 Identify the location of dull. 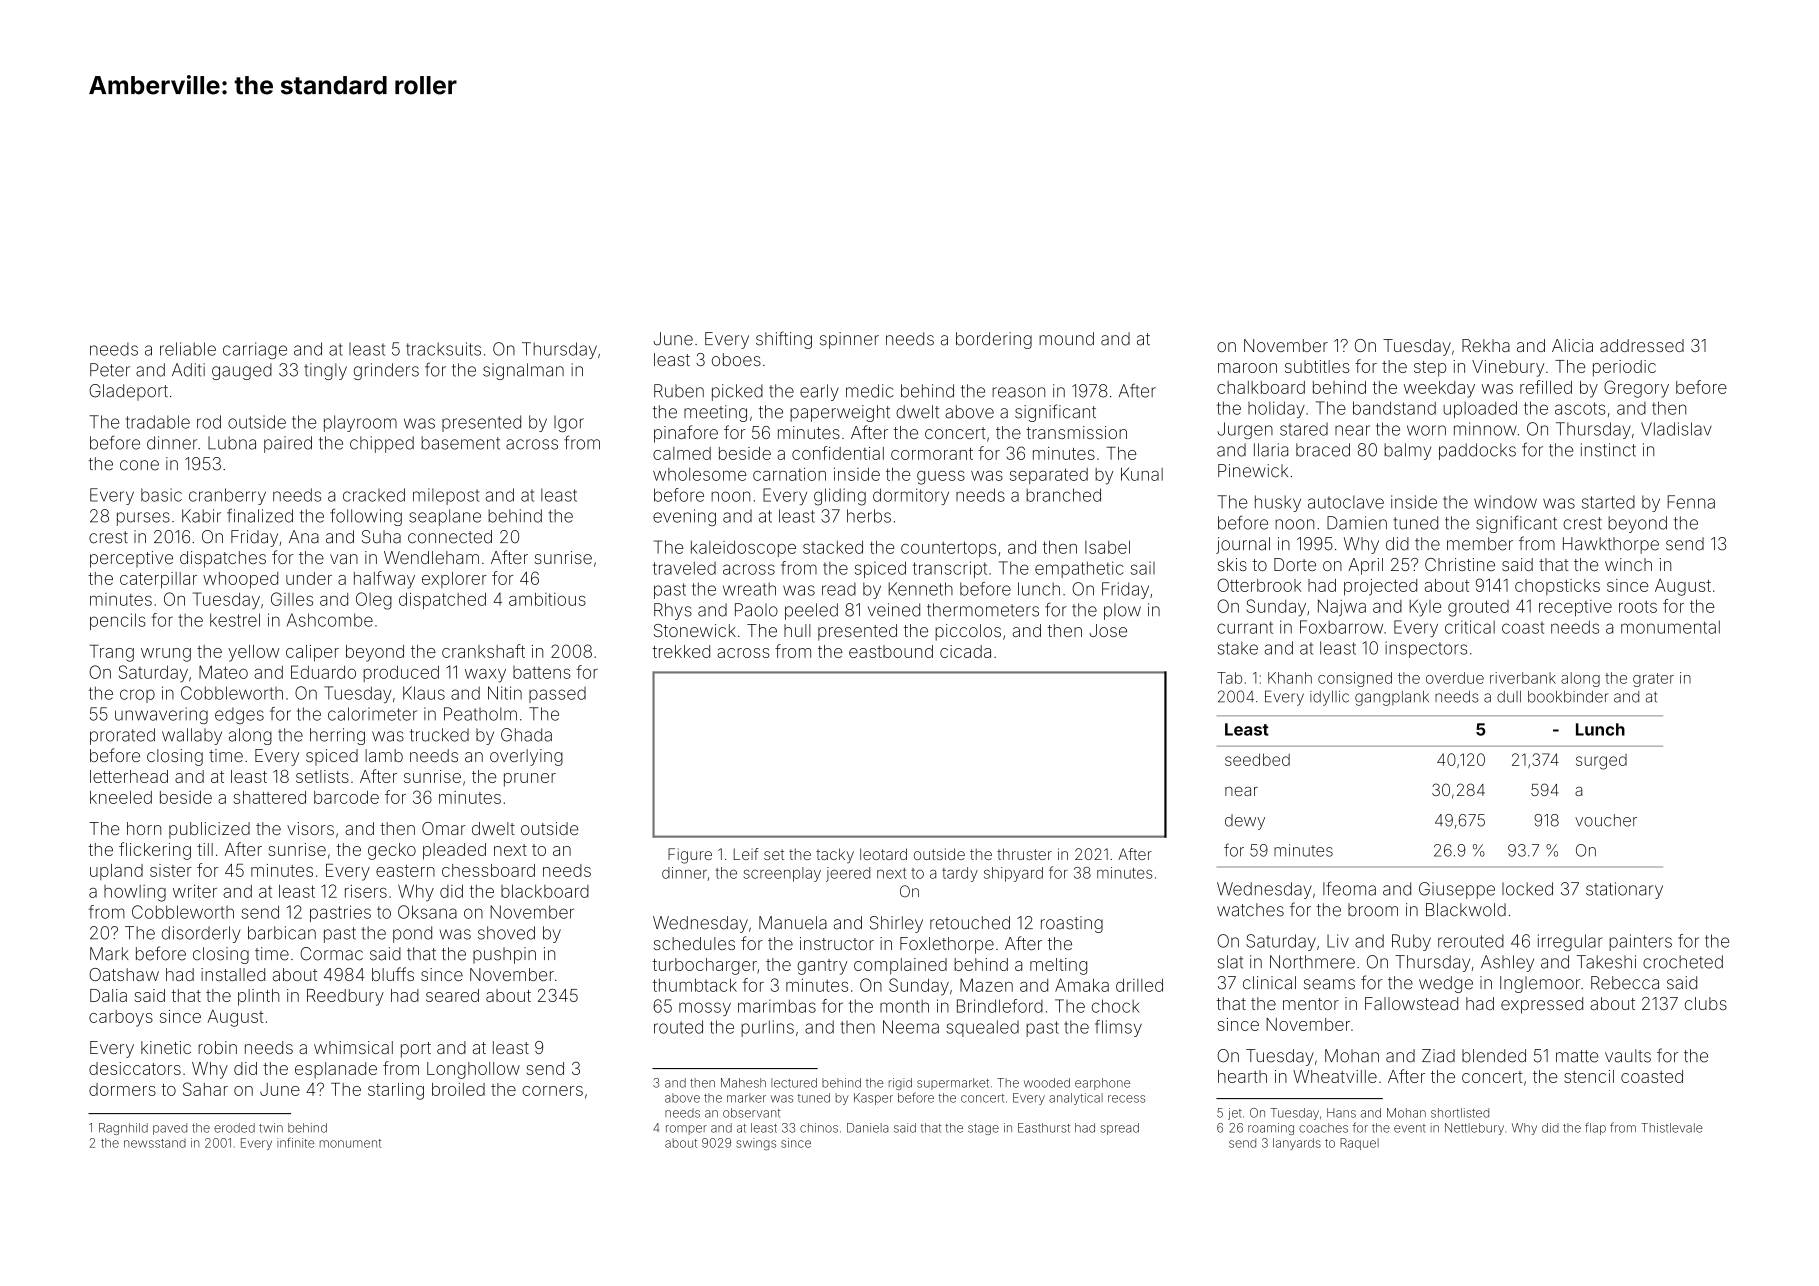
(1509, 697).
